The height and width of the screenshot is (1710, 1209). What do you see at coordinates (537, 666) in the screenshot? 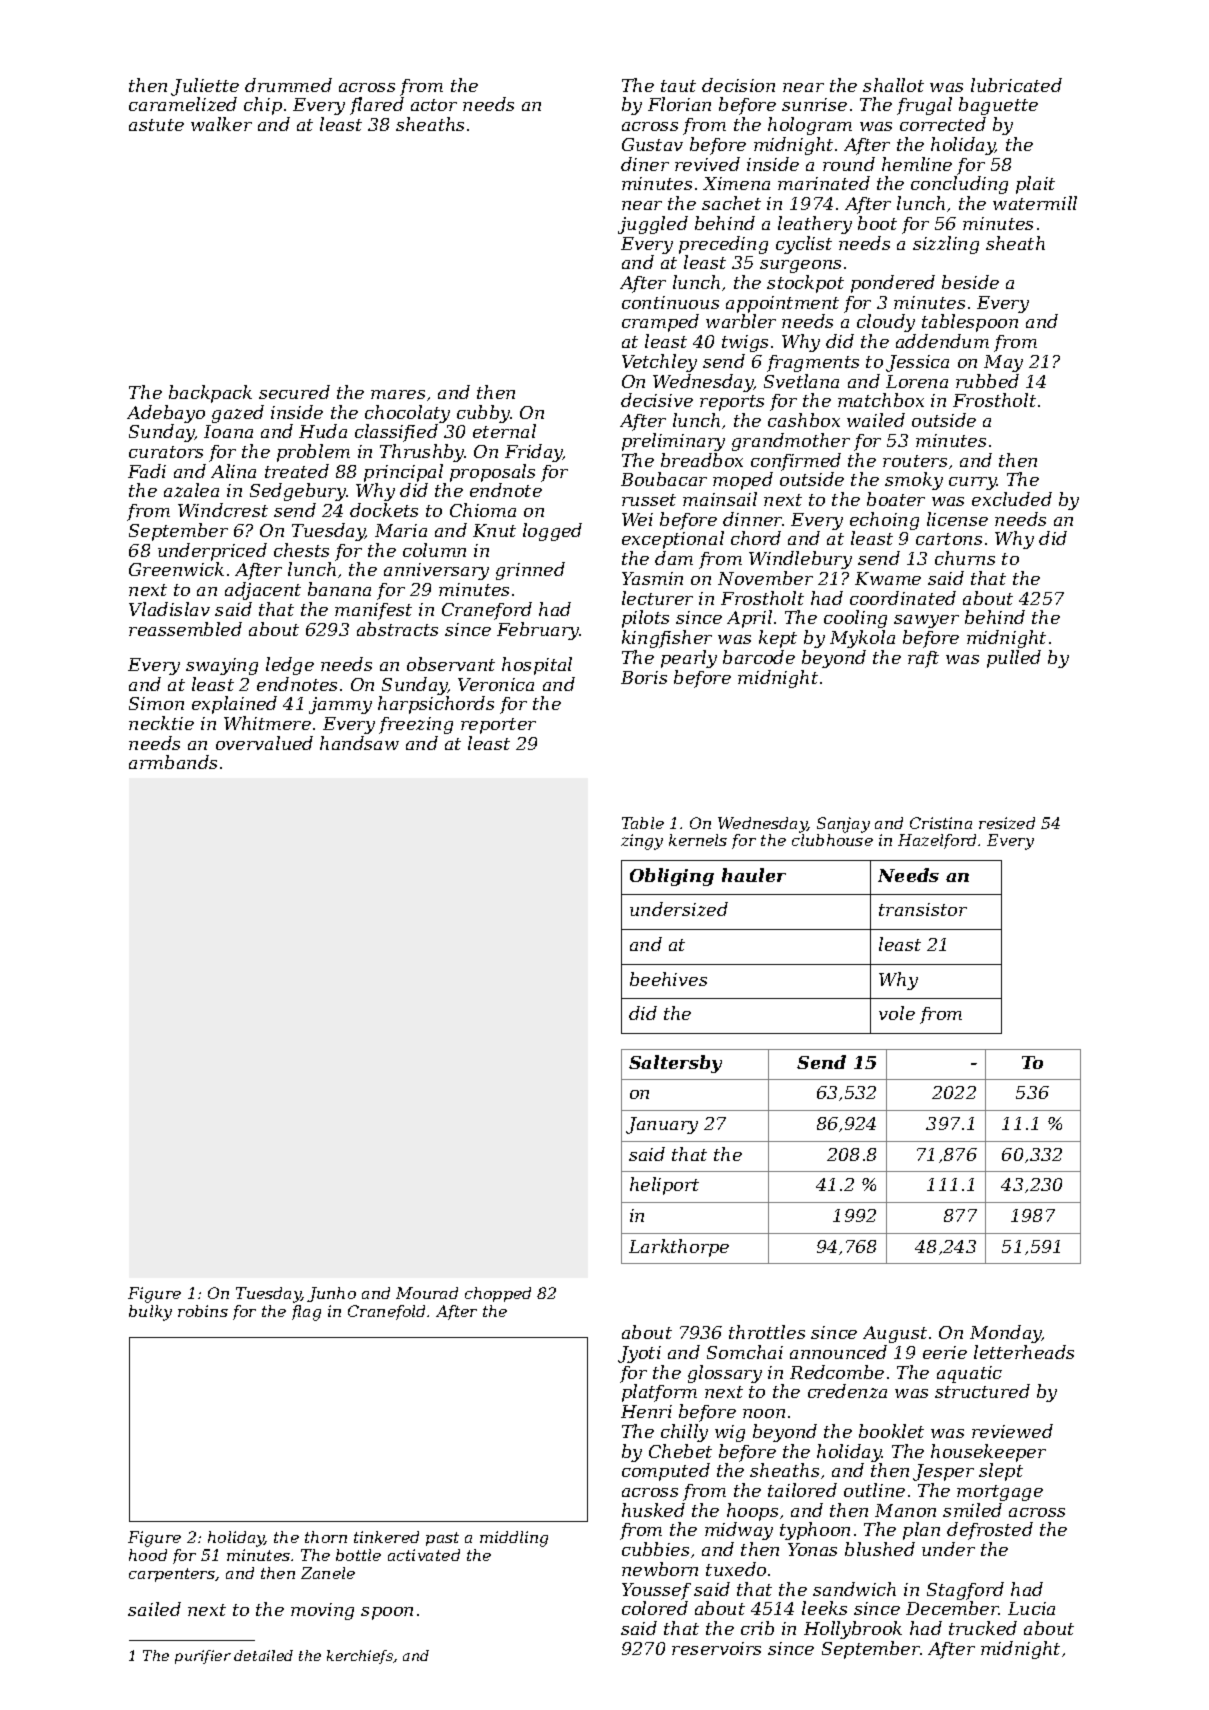
I see `hospital` at bounding box center [537, 666].
